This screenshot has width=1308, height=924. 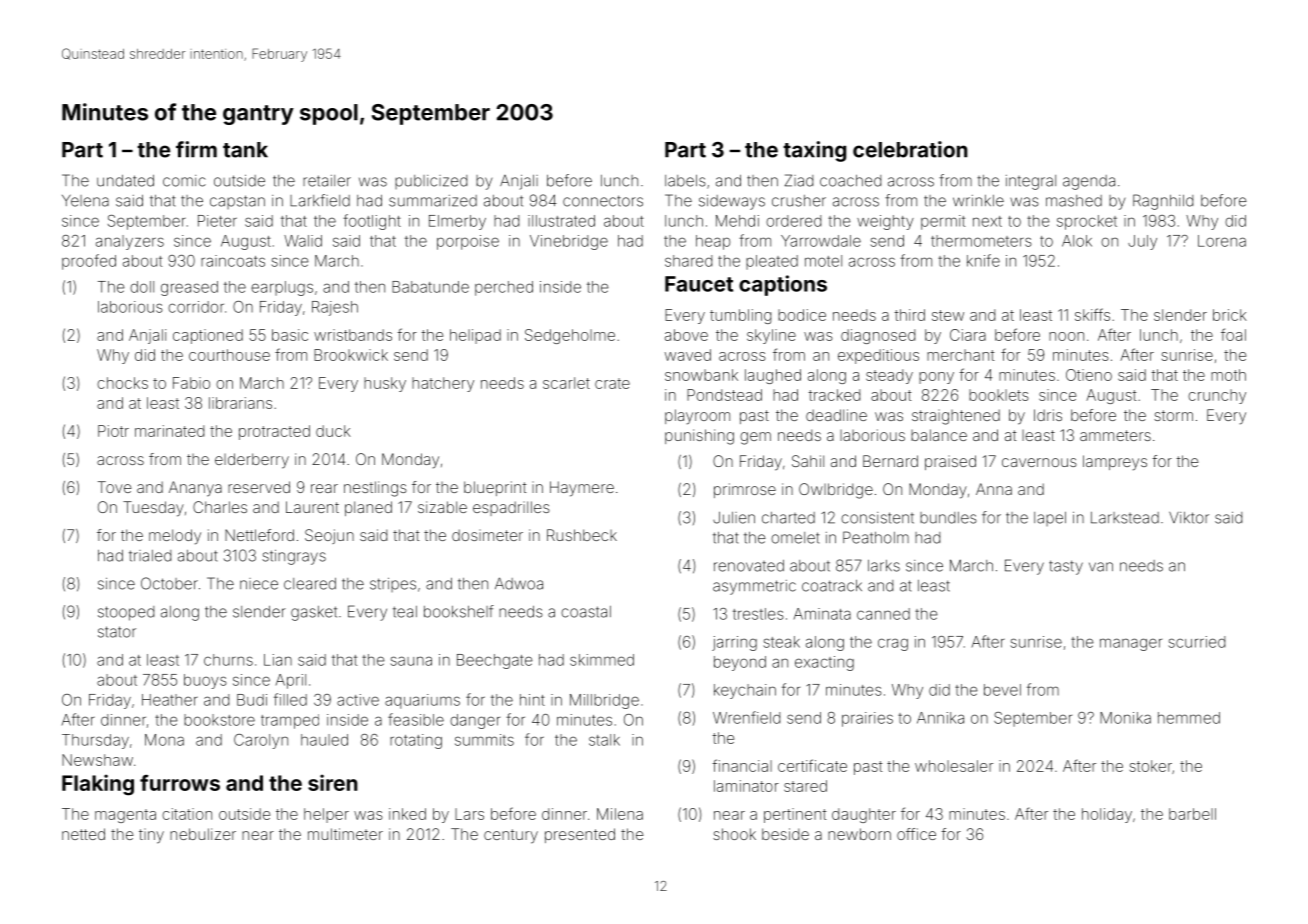 What do you see at coordinates (1115, 463) in the screenshot?
I see `lampreys` at bounding box center [1115, 463].
